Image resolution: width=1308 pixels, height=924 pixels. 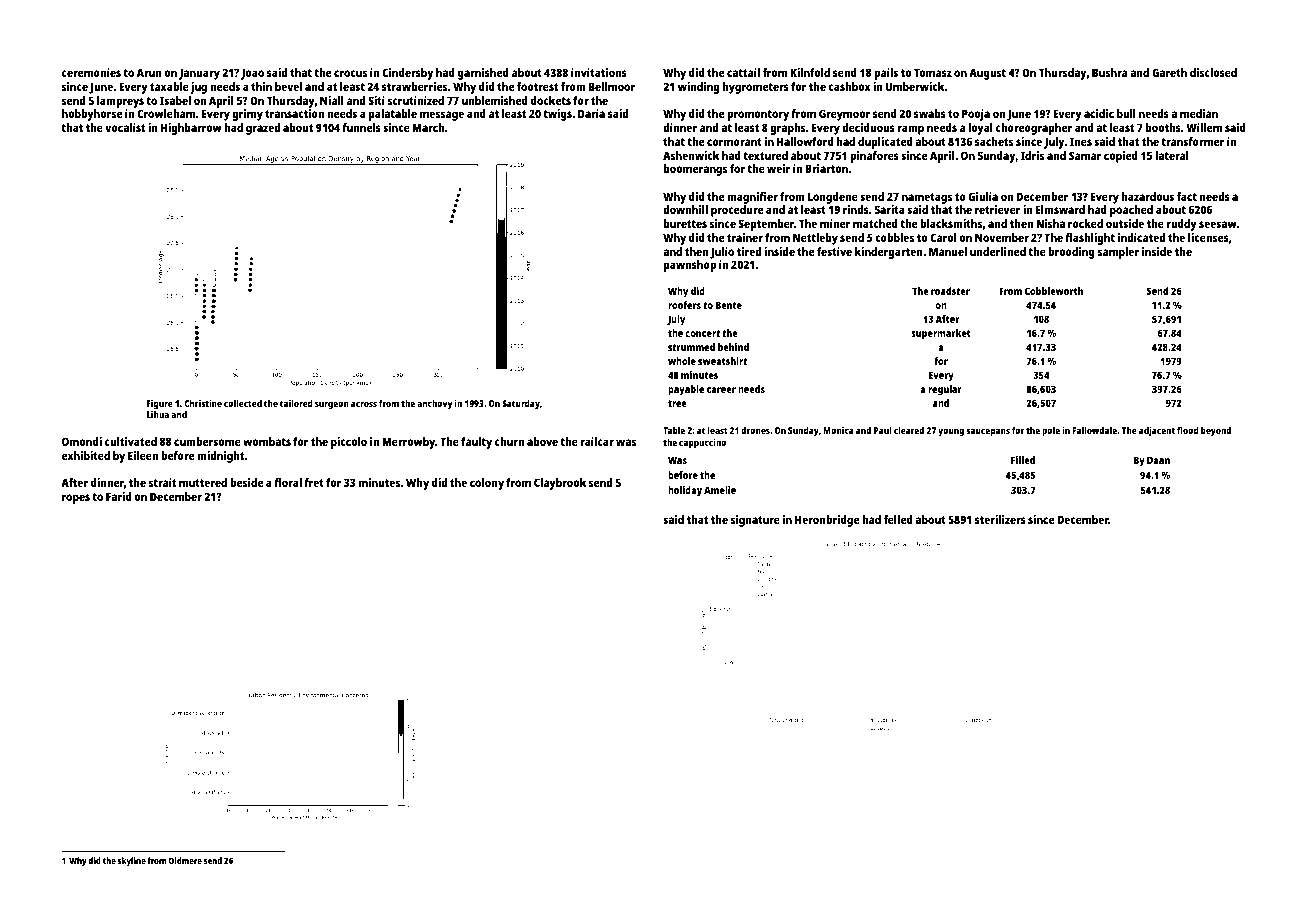 What do you see at coordinates (1000, 519) in the screenshot?
I see `sterilizers` at bounding box center [1000, 519].
